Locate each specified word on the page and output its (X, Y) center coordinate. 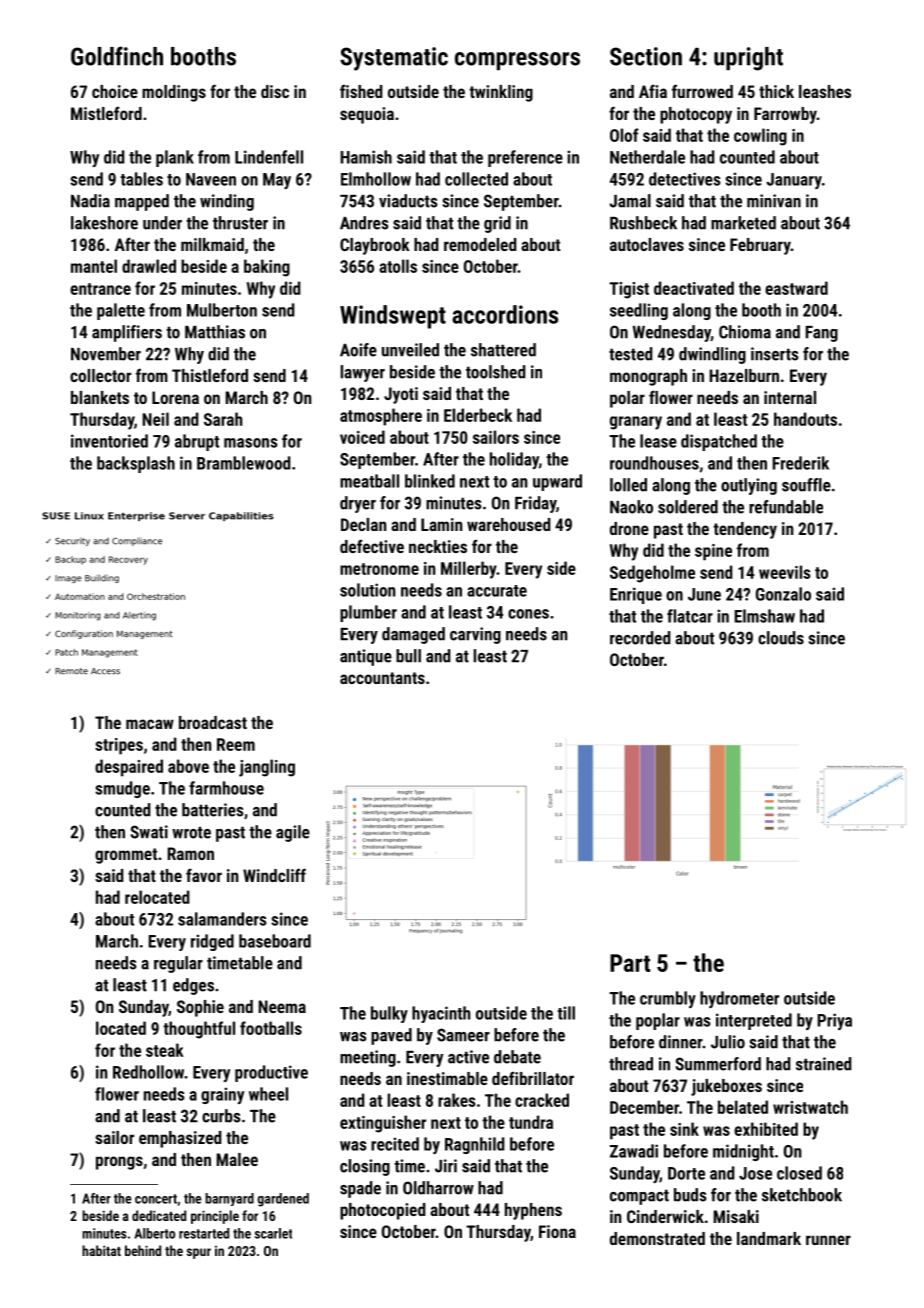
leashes (825, 91)
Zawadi (634, 1151)
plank (175, 158)
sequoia (367, 115)
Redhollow (148, 1072)
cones (528, 614)
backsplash (136, 464)
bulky (389, 1014)
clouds (781, 638)
